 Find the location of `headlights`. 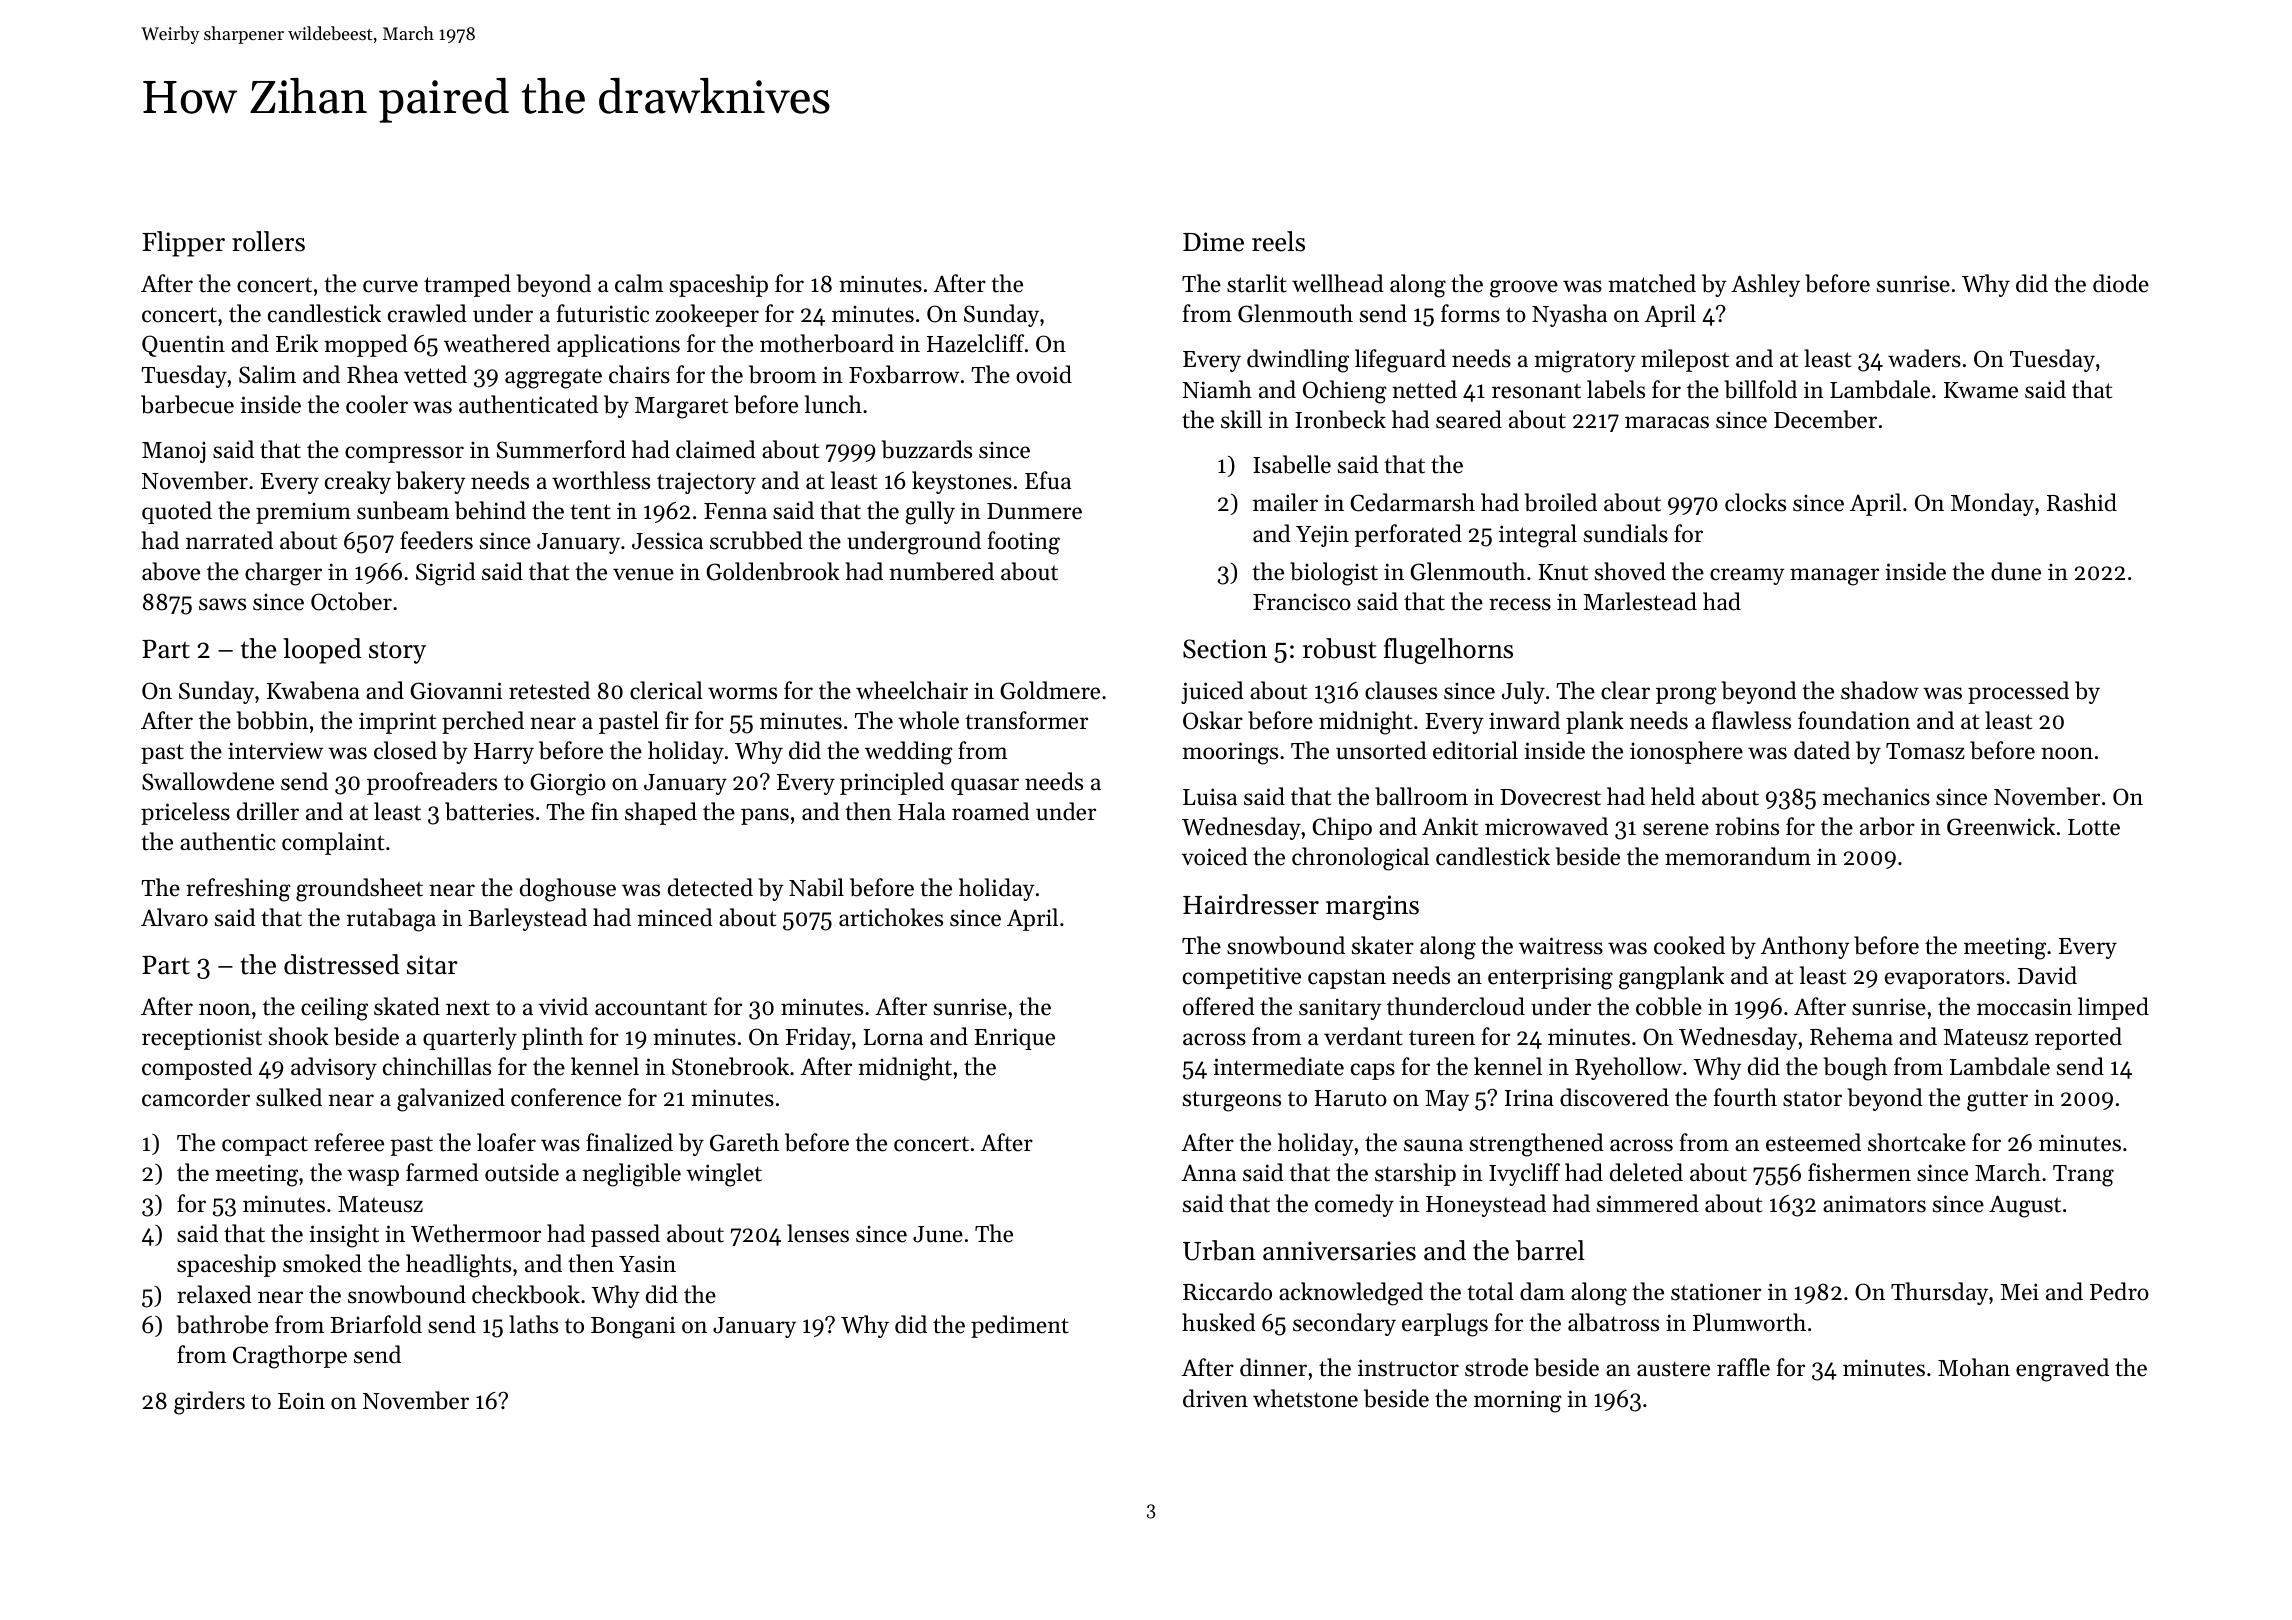

headlights is located at coordinates (458, 1266).
